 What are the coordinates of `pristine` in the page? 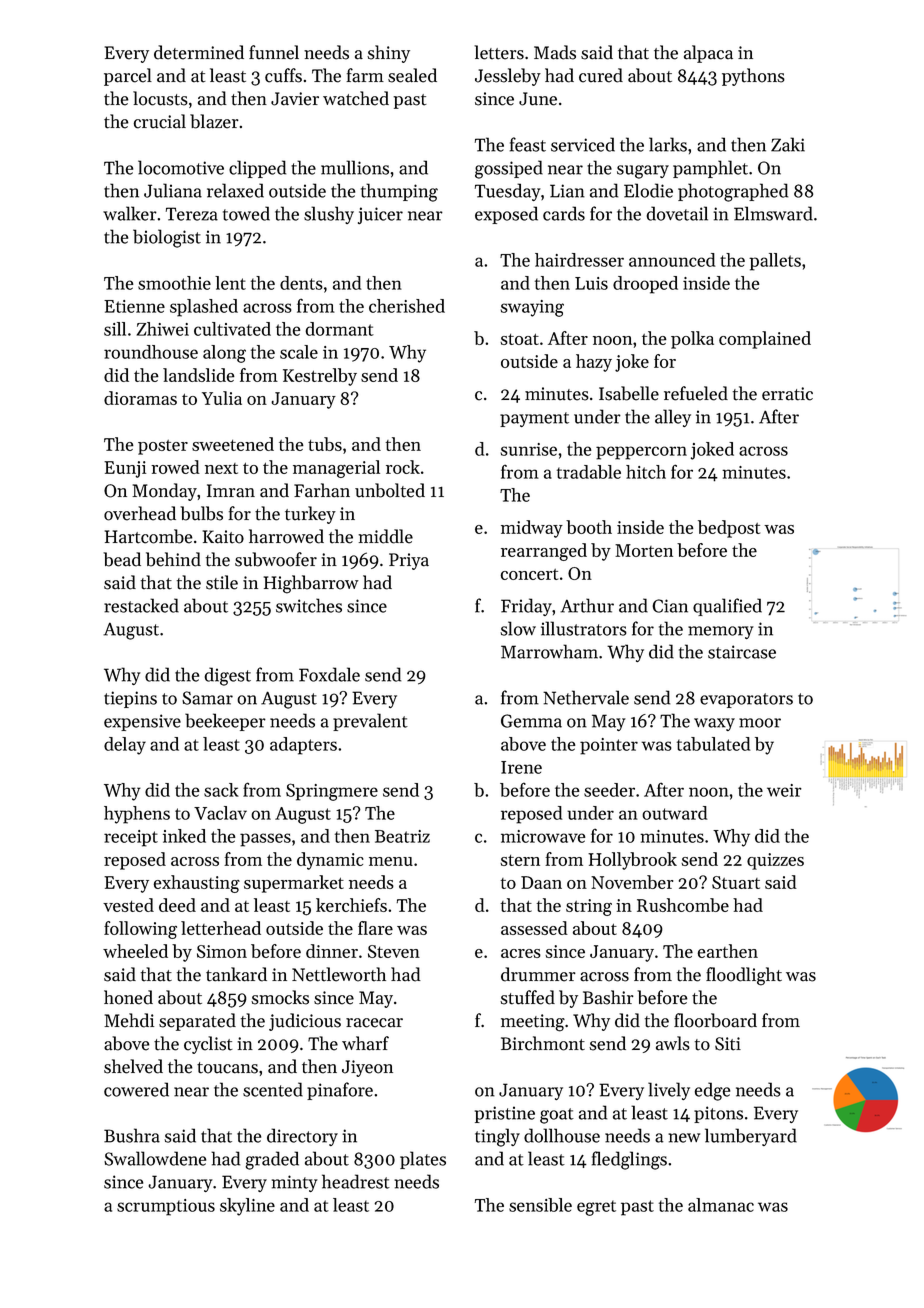 It's located at (505, 1114).
